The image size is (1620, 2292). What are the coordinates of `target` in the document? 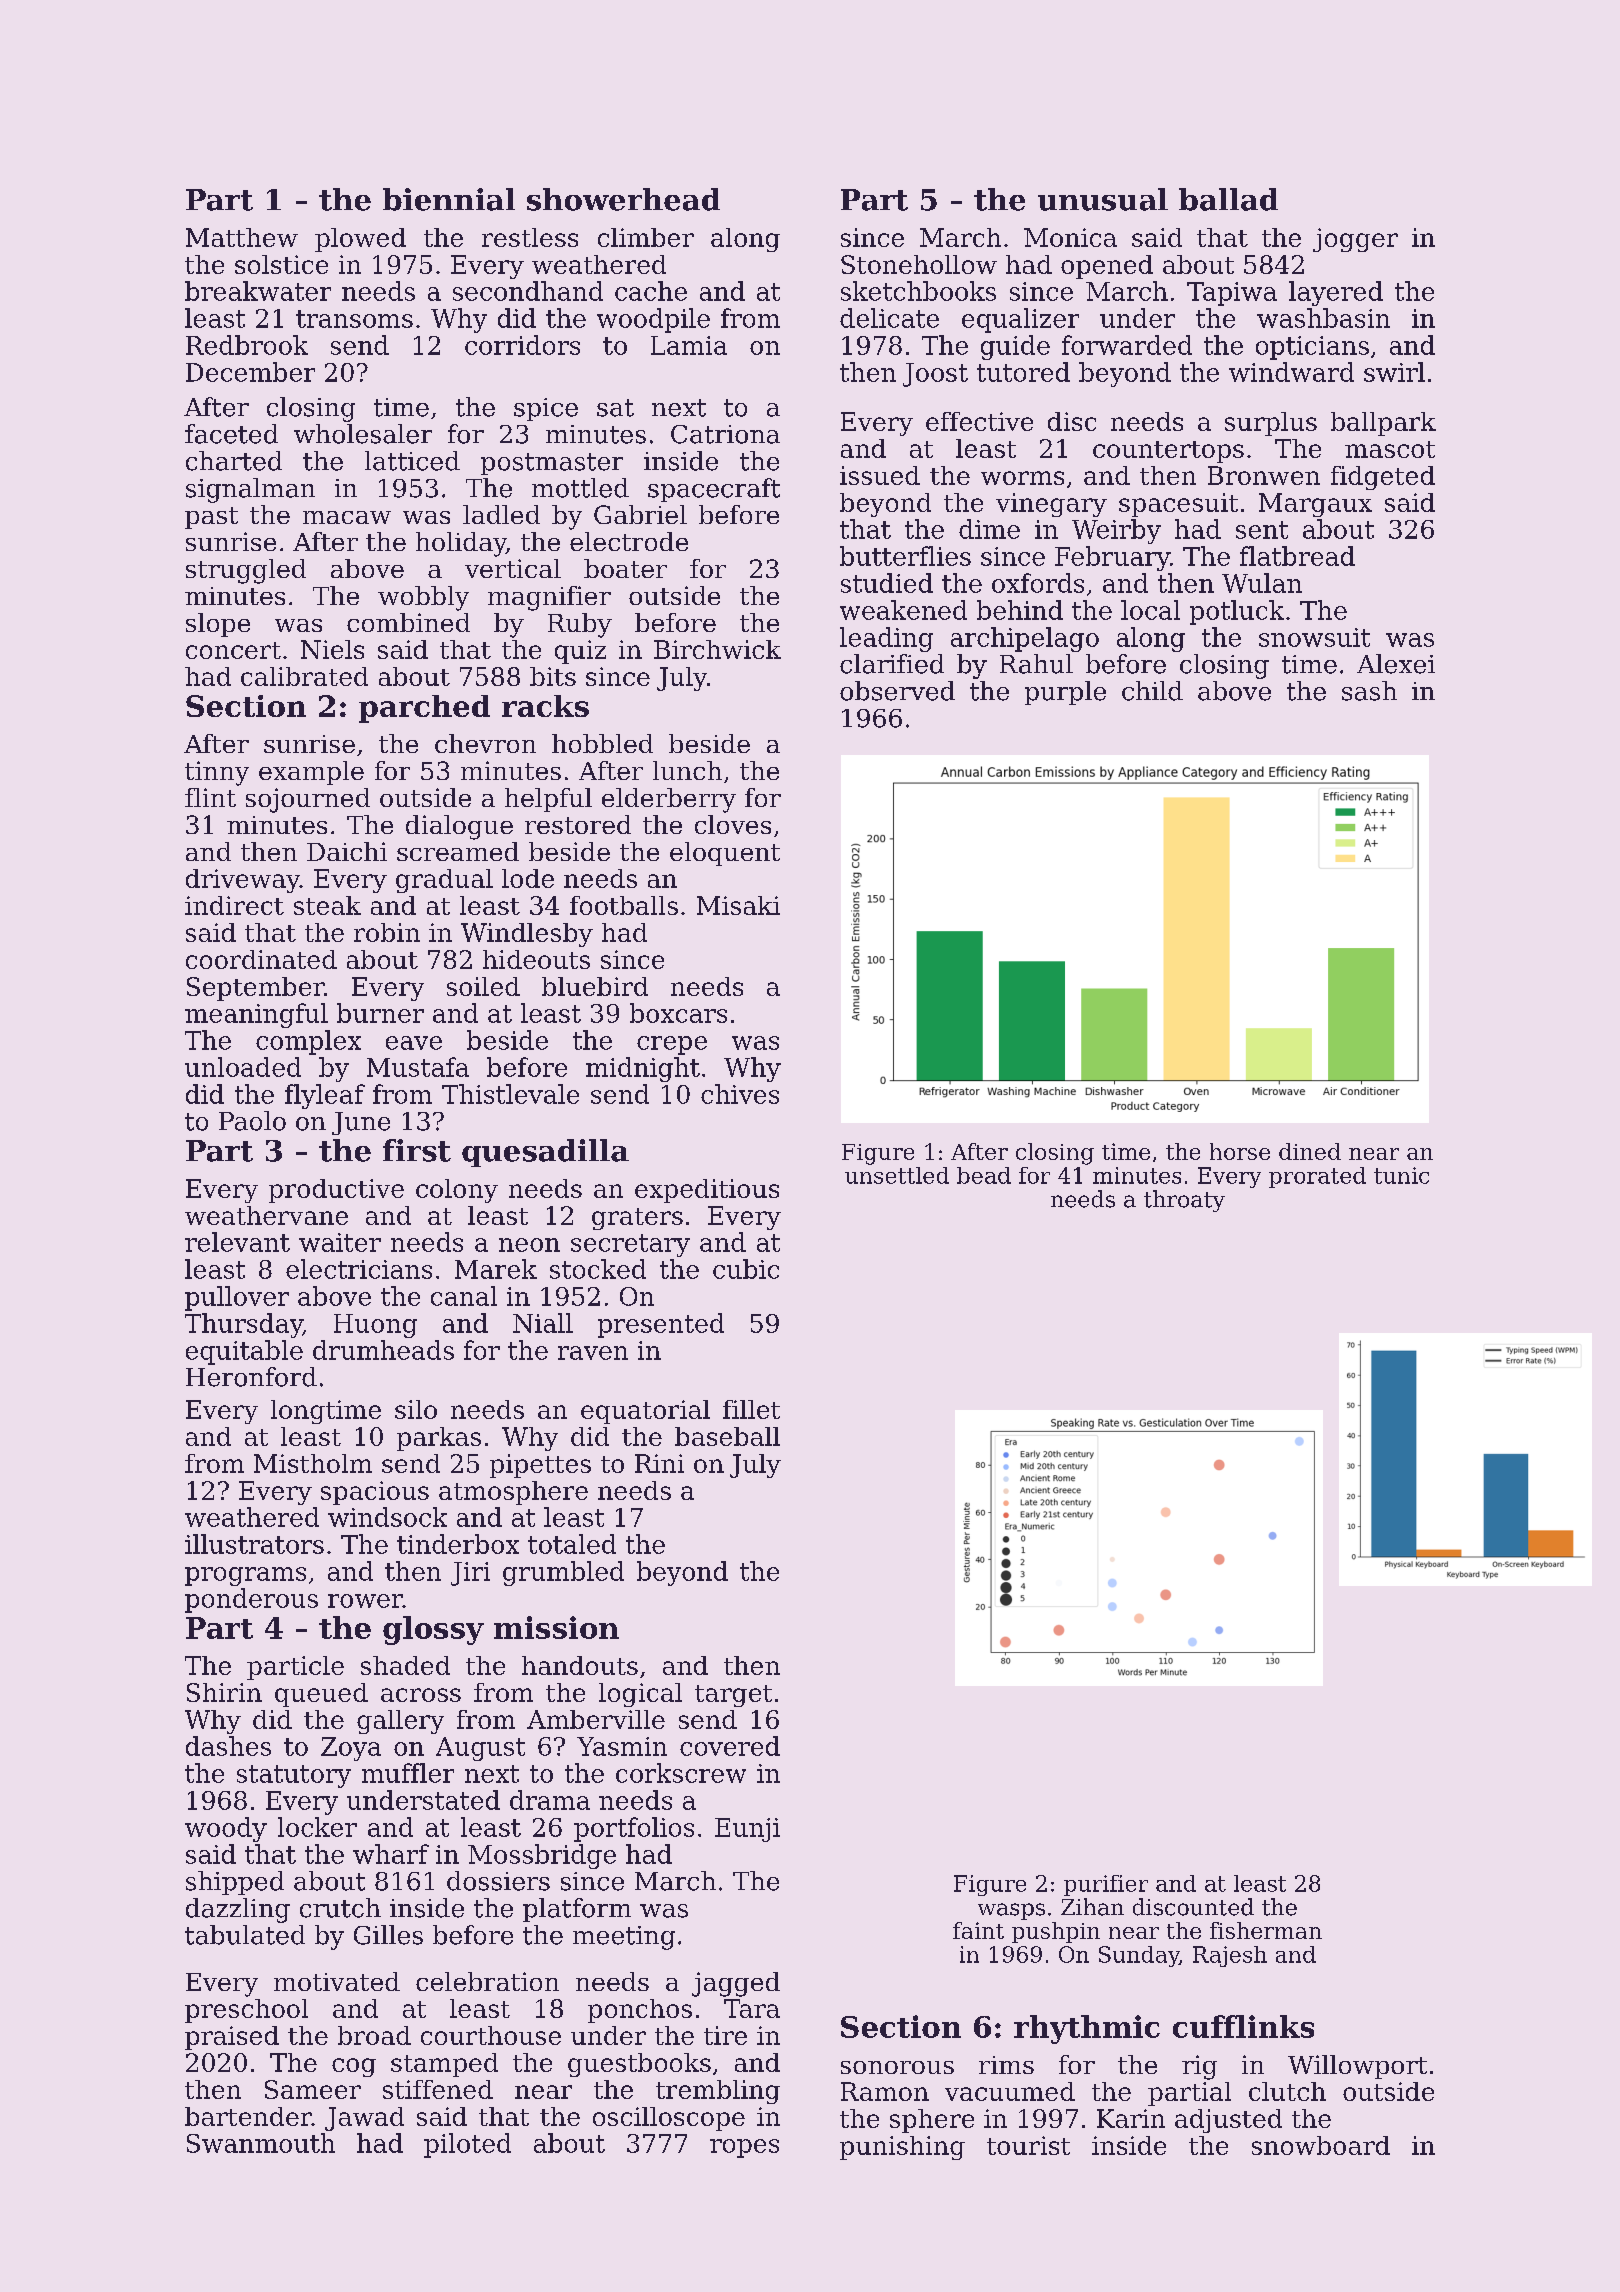 It's located at (733, 1696).
